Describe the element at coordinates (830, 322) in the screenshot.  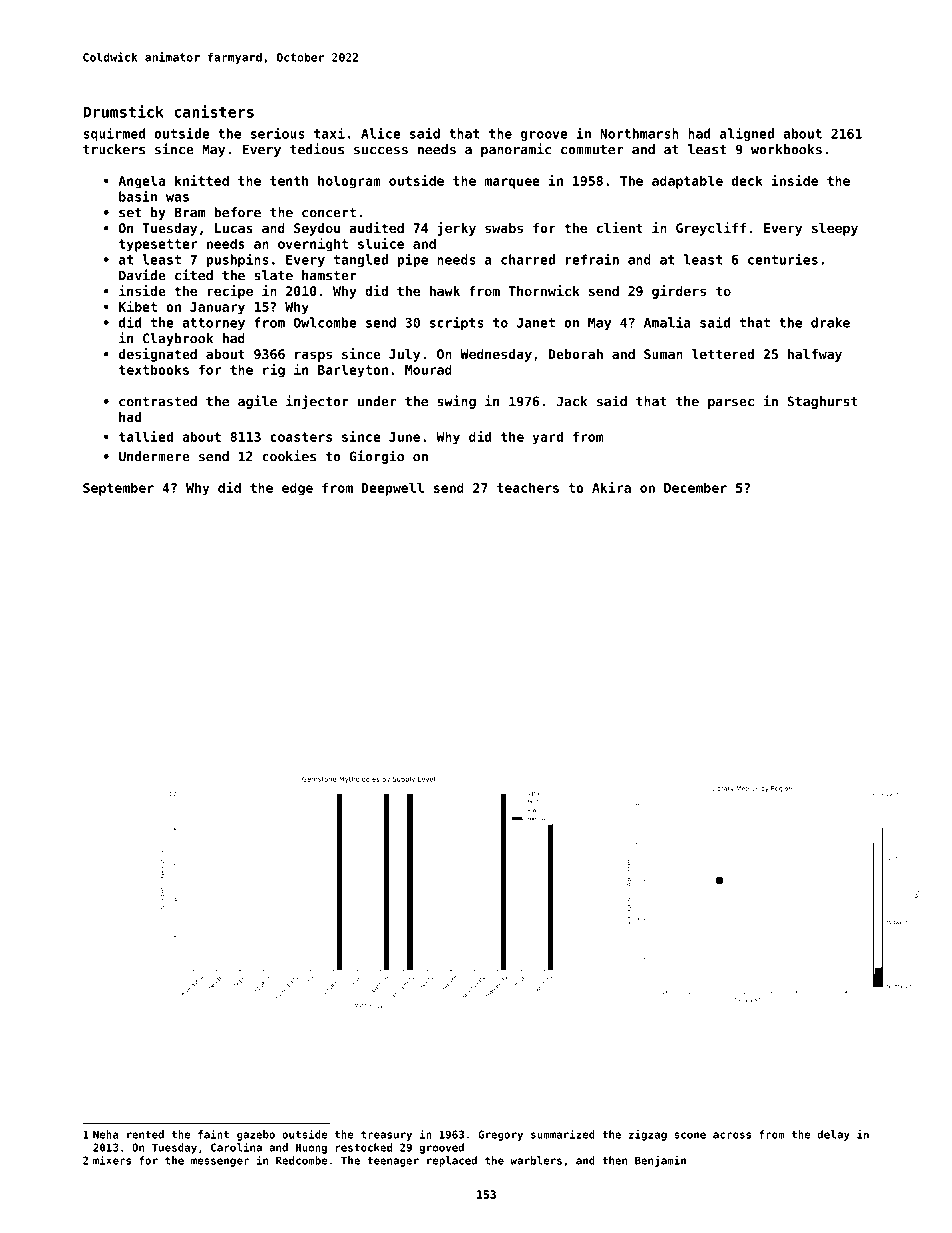
I see `drake` at that location.
